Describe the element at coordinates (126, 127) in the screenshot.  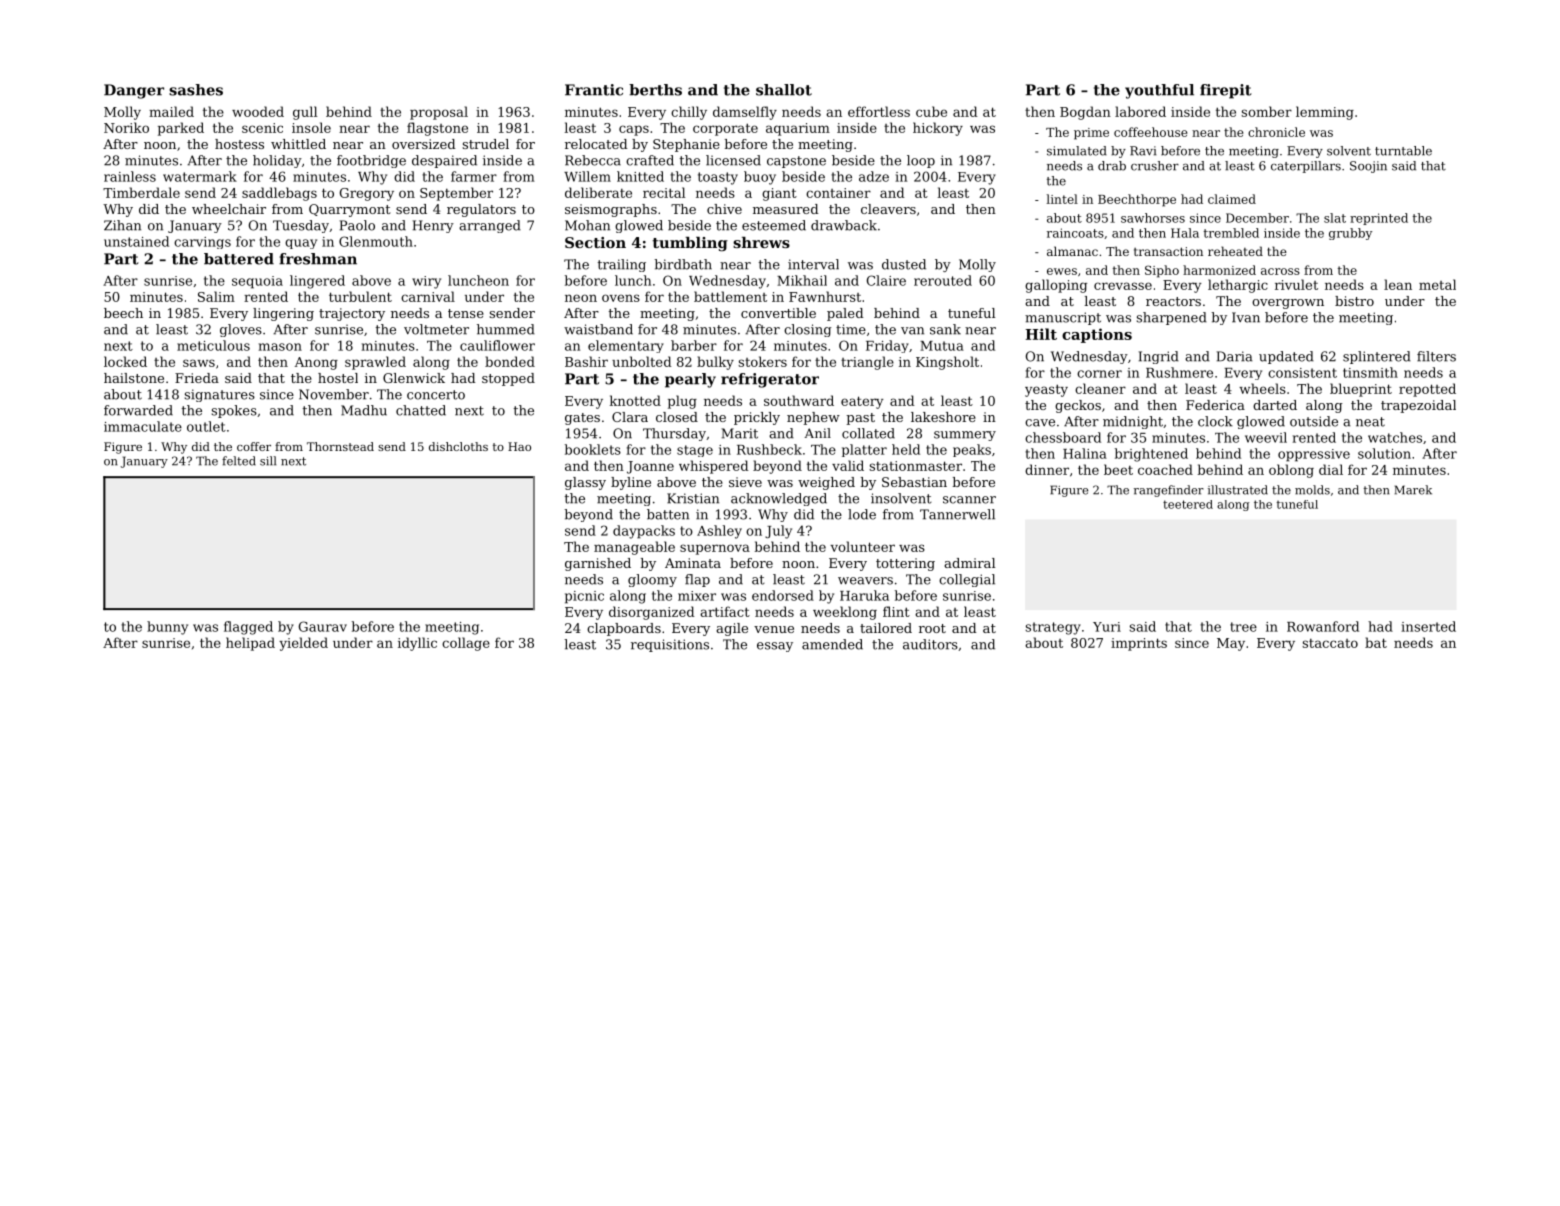
I see `Noriko` at that location.
